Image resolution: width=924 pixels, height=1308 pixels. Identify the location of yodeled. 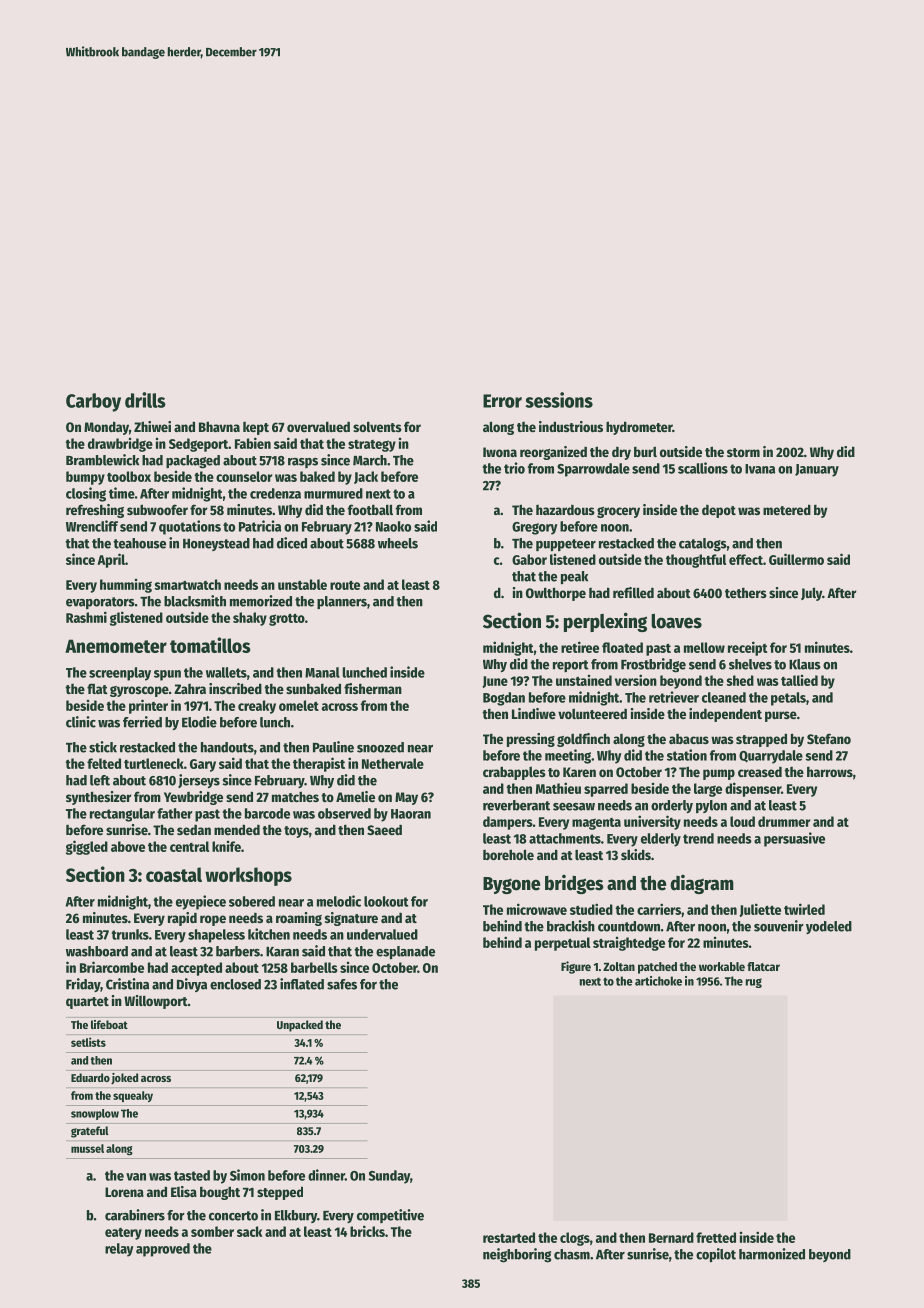
(829, 927).
